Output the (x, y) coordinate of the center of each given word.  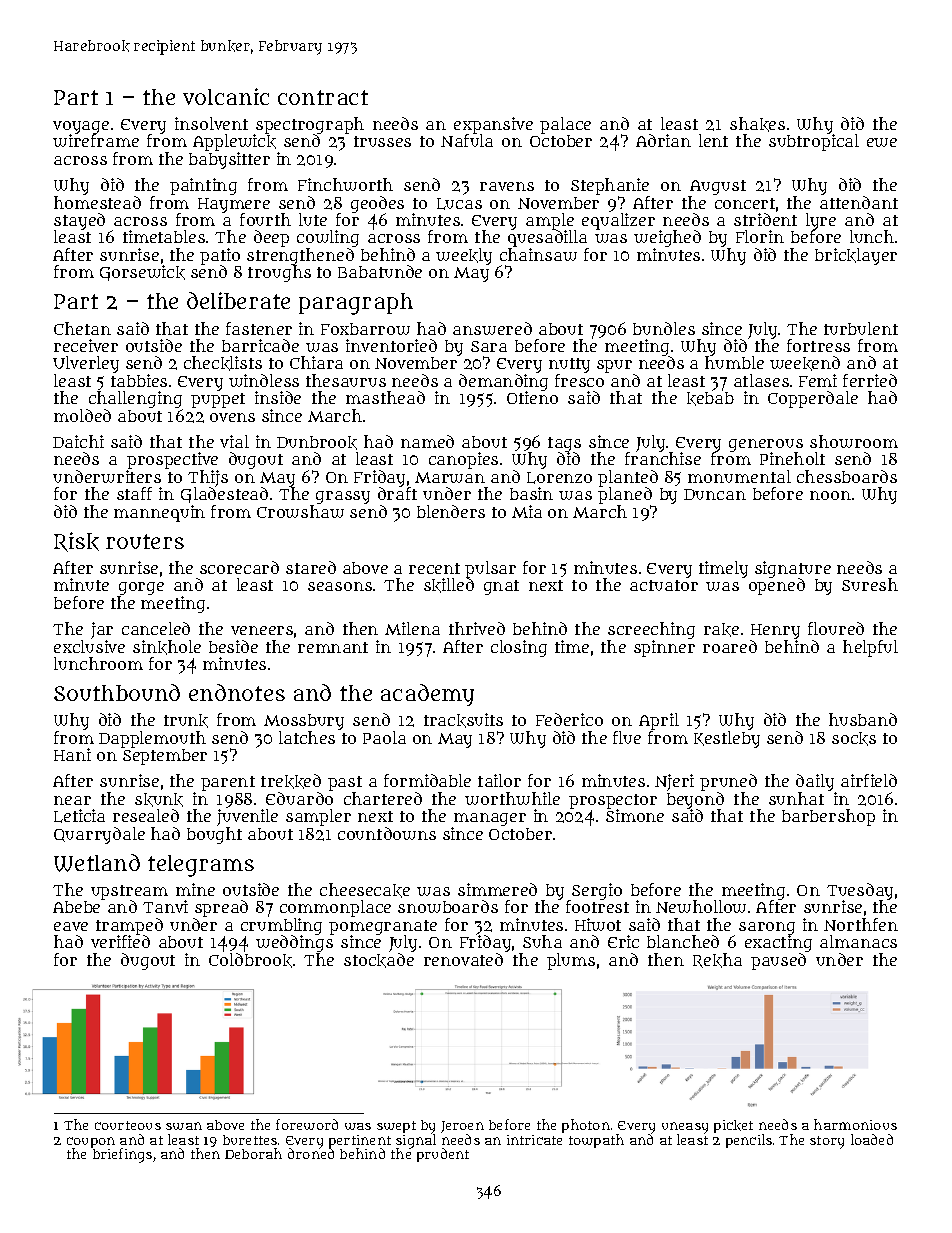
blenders (451, 511)
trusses (382, 141)
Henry (775, 631)
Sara (489, 346)
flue (627, 737)
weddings (294, 944)
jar (102, 630)
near (72, 800)
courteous (128, 1125)
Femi (818, 380)
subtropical (814, 143)
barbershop (828, 817)
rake (721, 630)
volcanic (226, 96)
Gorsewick (142, 273)
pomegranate (383, 928)
